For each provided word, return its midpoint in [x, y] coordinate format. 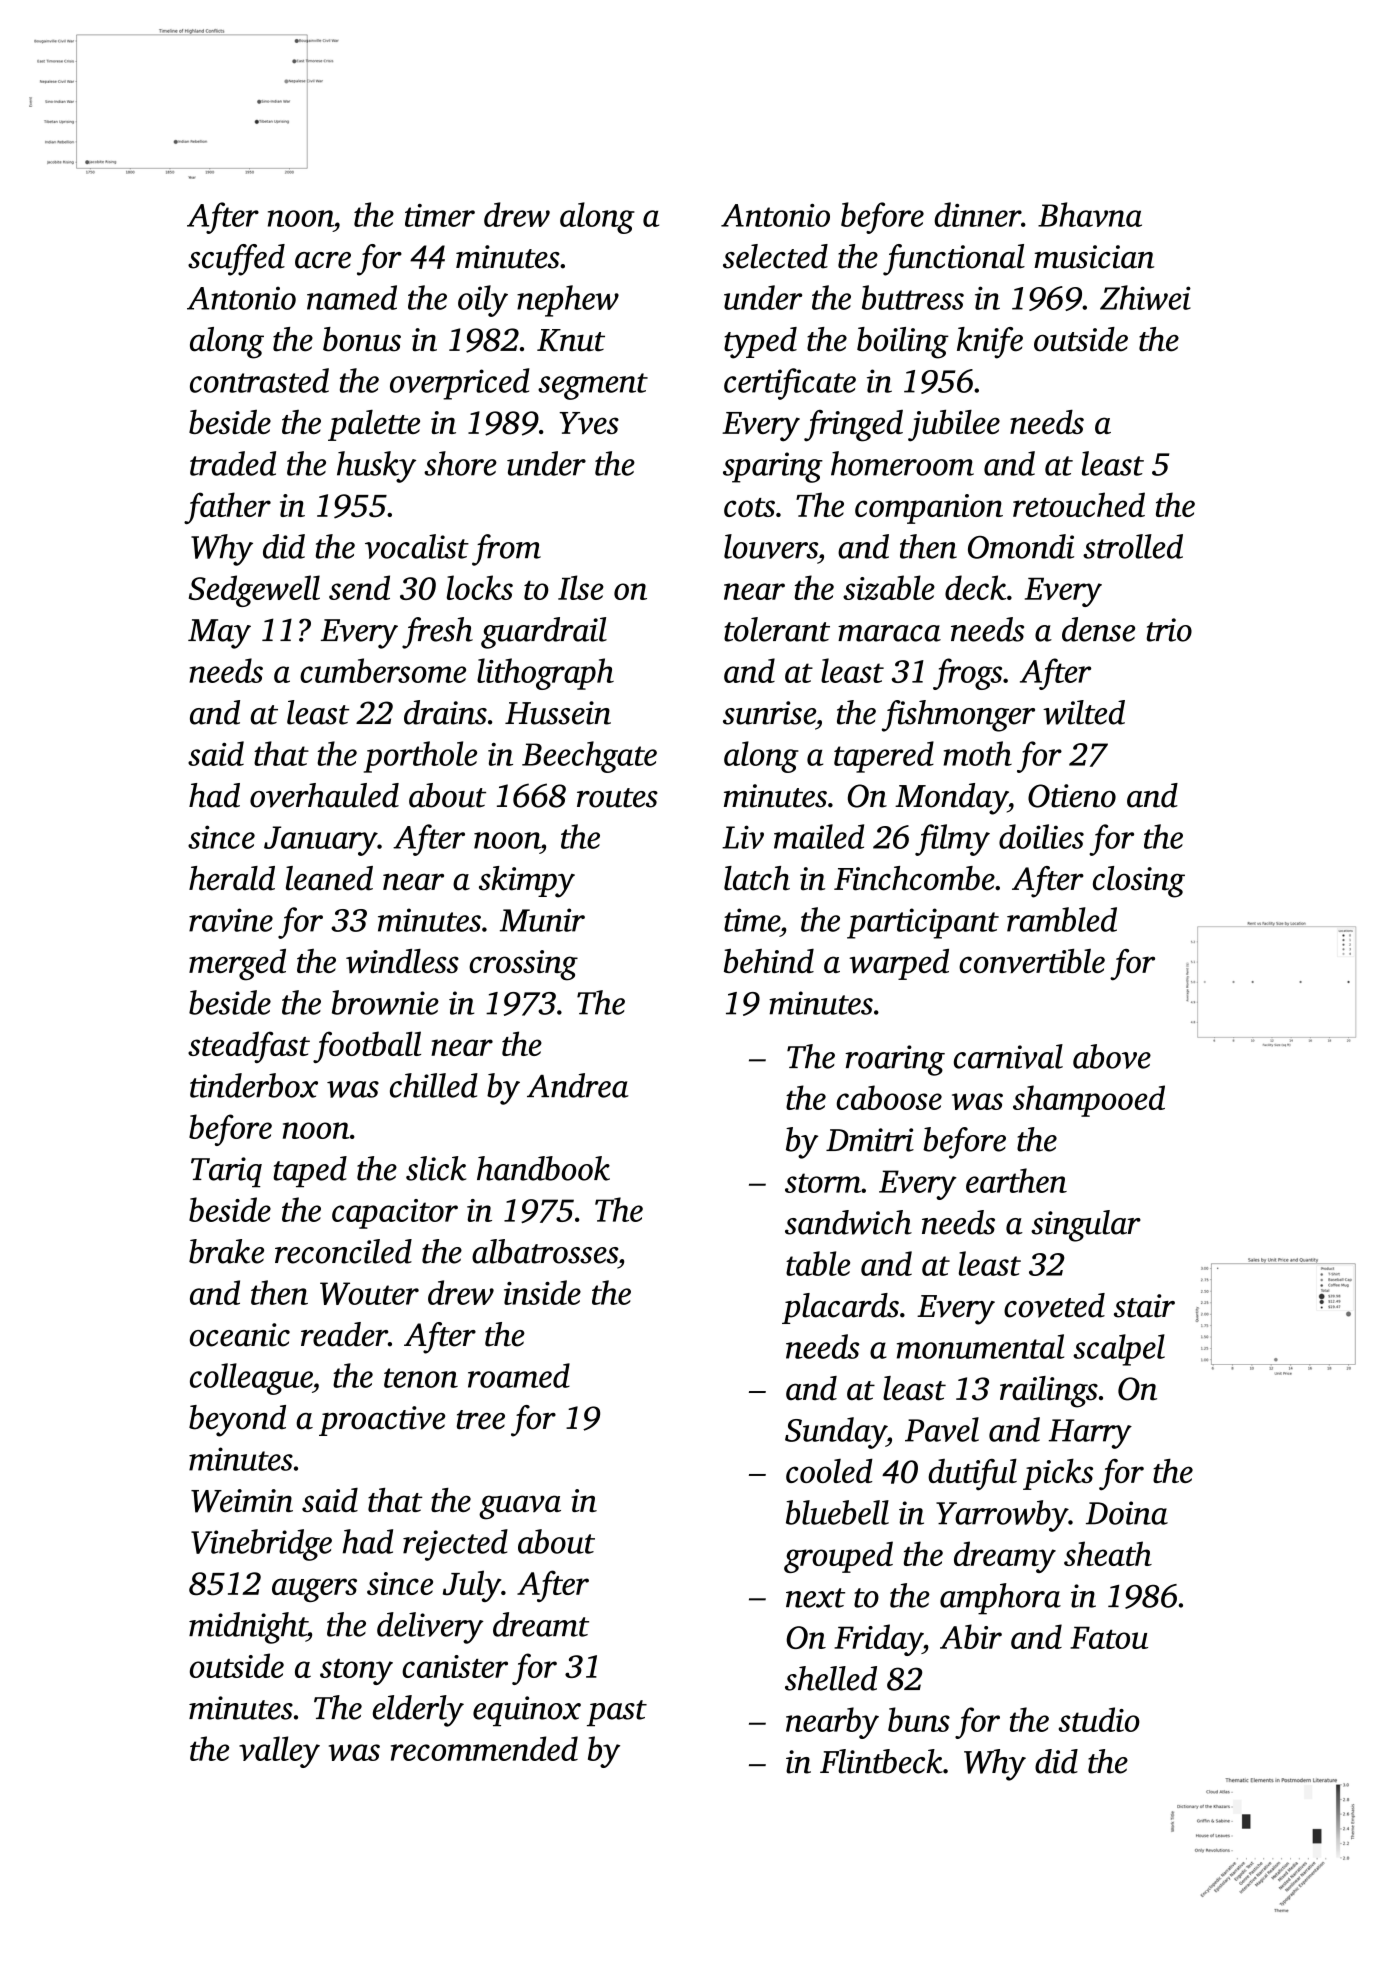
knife [990, 343]
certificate [790, 384]
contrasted [259, 380]
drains [445, 712]
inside [542, 1292]
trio [1169, 630]
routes [617, 798]
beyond [237, 1421]
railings [1049, 1392]
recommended [484, 1748]
